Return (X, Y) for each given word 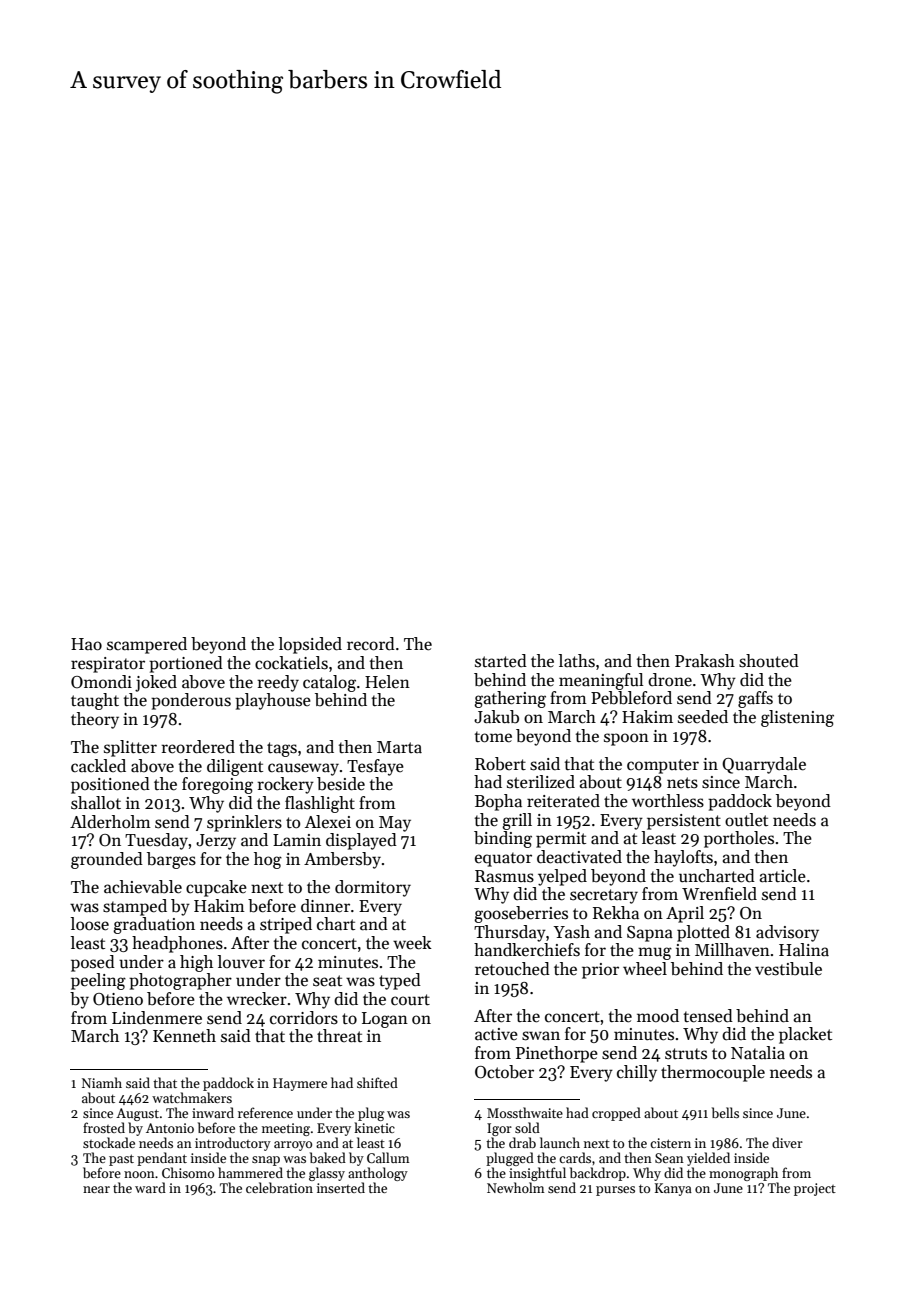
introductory (233, 1144)
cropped (616, 1114)
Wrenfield (719, 894)
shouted (769, 661)
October (504, 1072)
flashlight (320, 804)
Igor (499, 1129)
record (371, 644)
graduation (154, 925)
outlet (746, 820)
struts (686, 1054)
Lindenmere (157, 1018)
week (412, 943)
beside (341, 784)
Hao (86, 644)
